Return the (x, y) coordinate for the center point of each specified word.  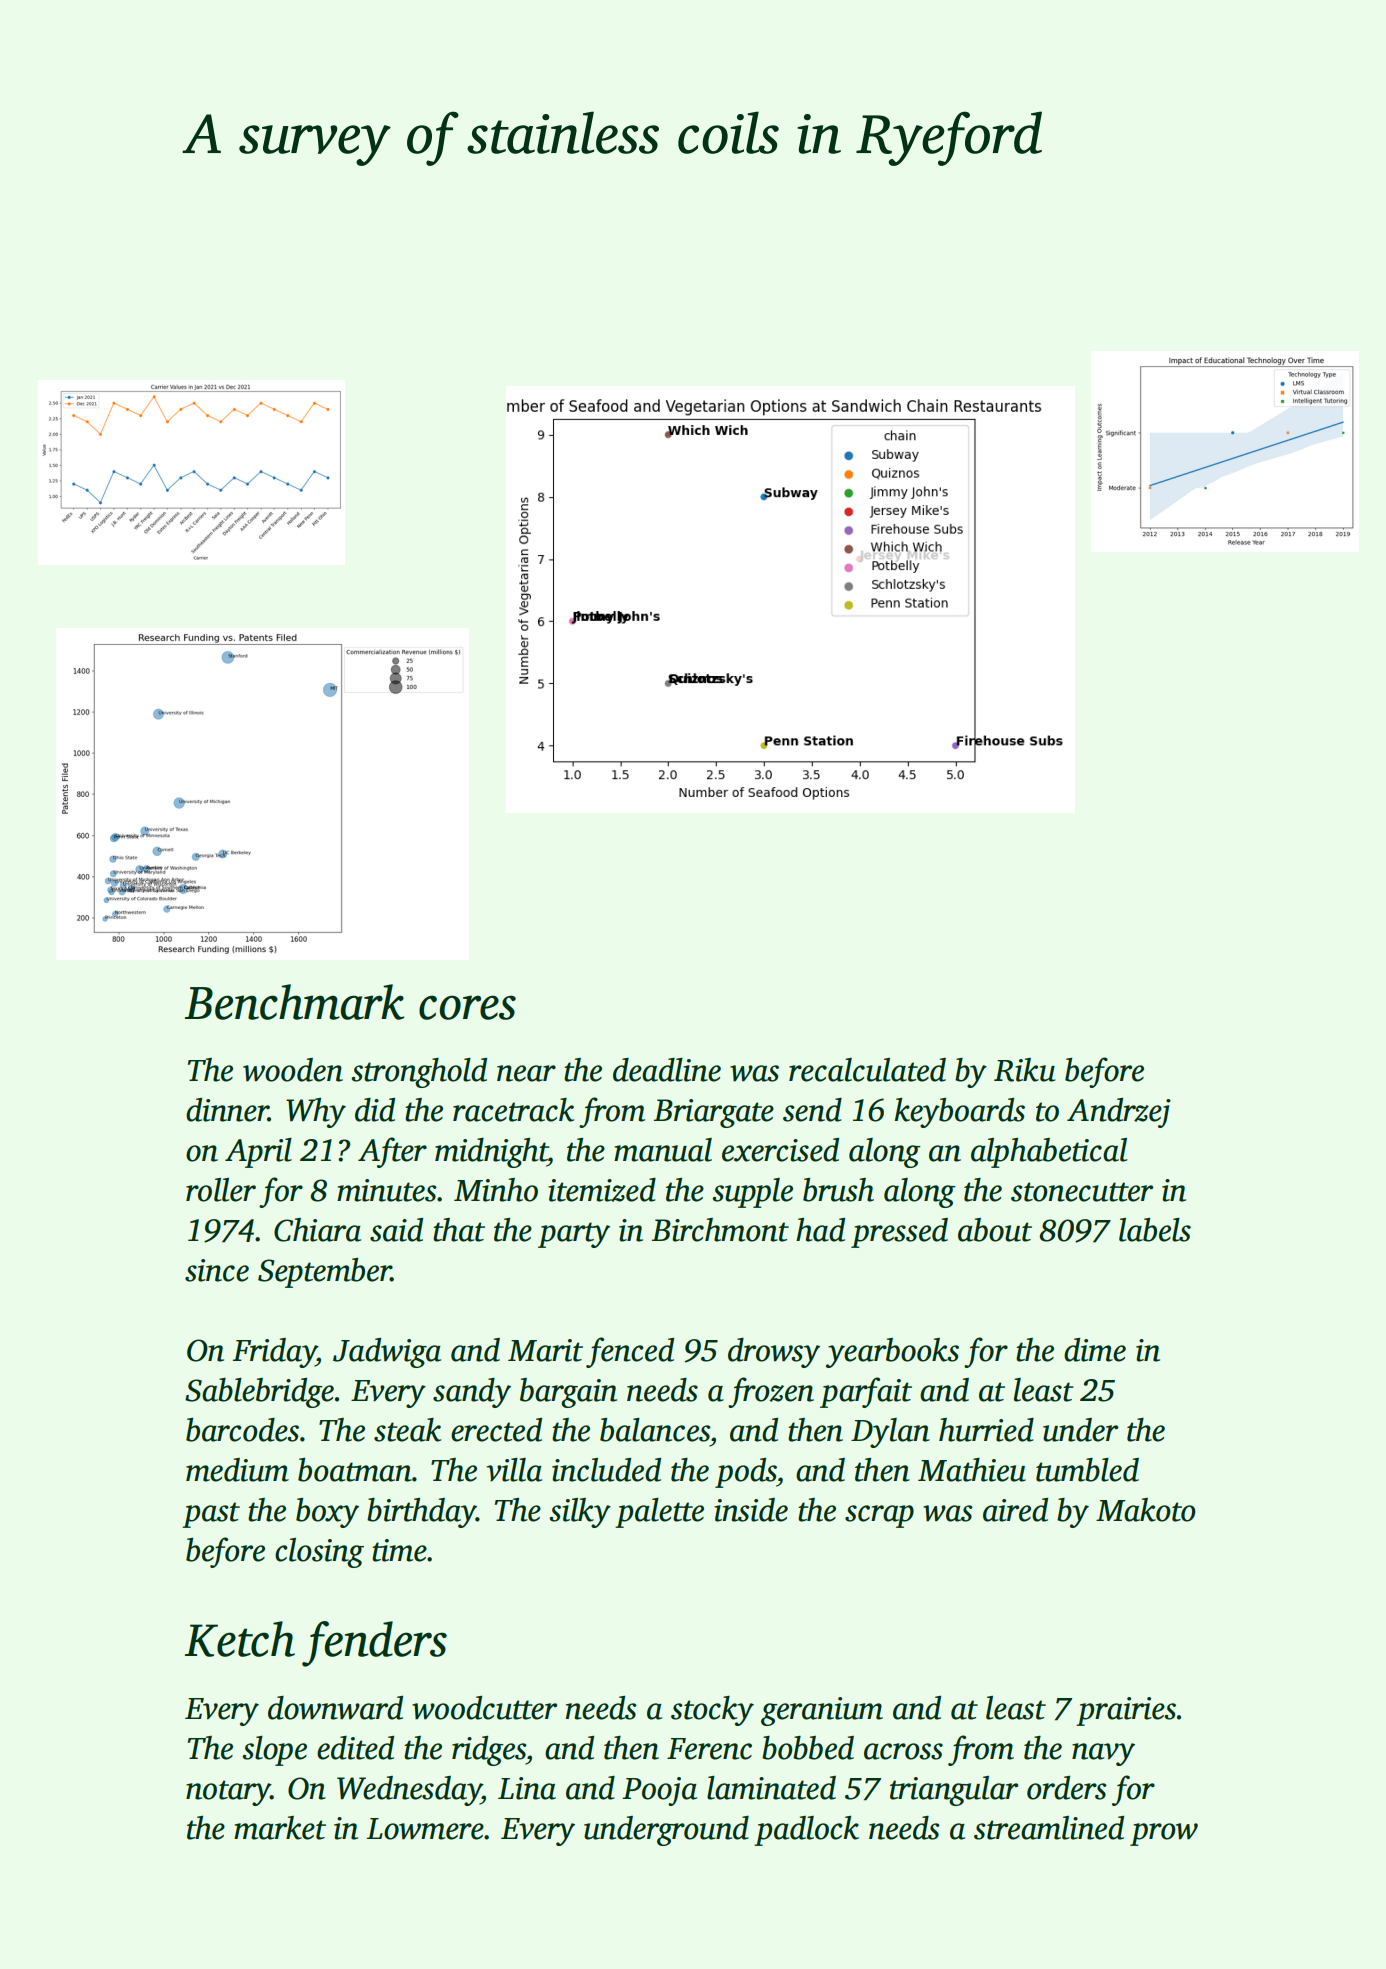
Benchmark (295, 1002)
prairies (1126, 1711)
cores (467, 1007)
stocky (712, 1711)
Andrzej (1119, 1113)
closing (319, 1553)
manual (663, 1150)
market (280, 1828)
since (217, 1270)
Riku (1025, 1070)
